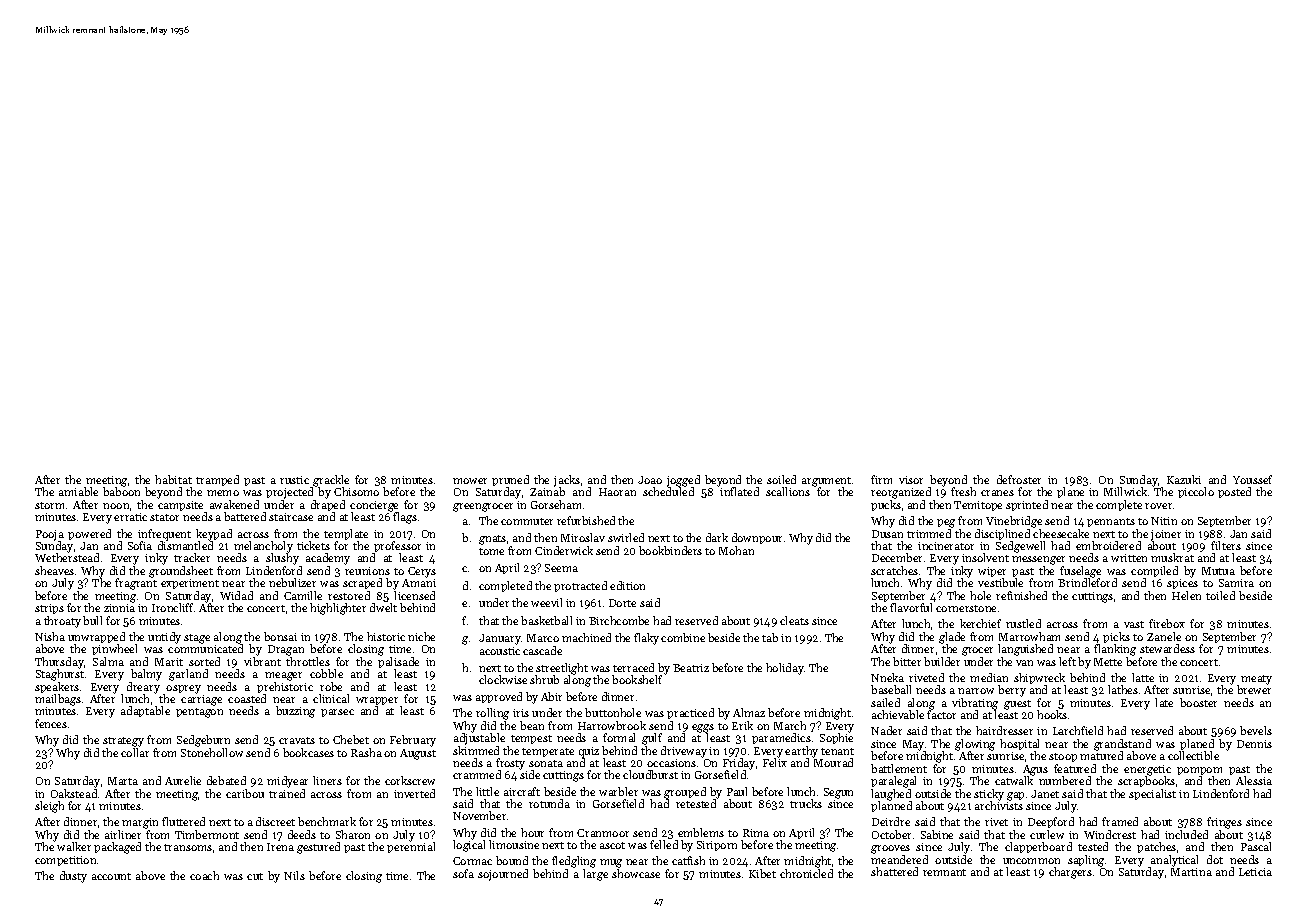  What do you see at coordinates (1146, 781) in the document?
I see `scrapbooks` at bounding box center [1146, 781].
